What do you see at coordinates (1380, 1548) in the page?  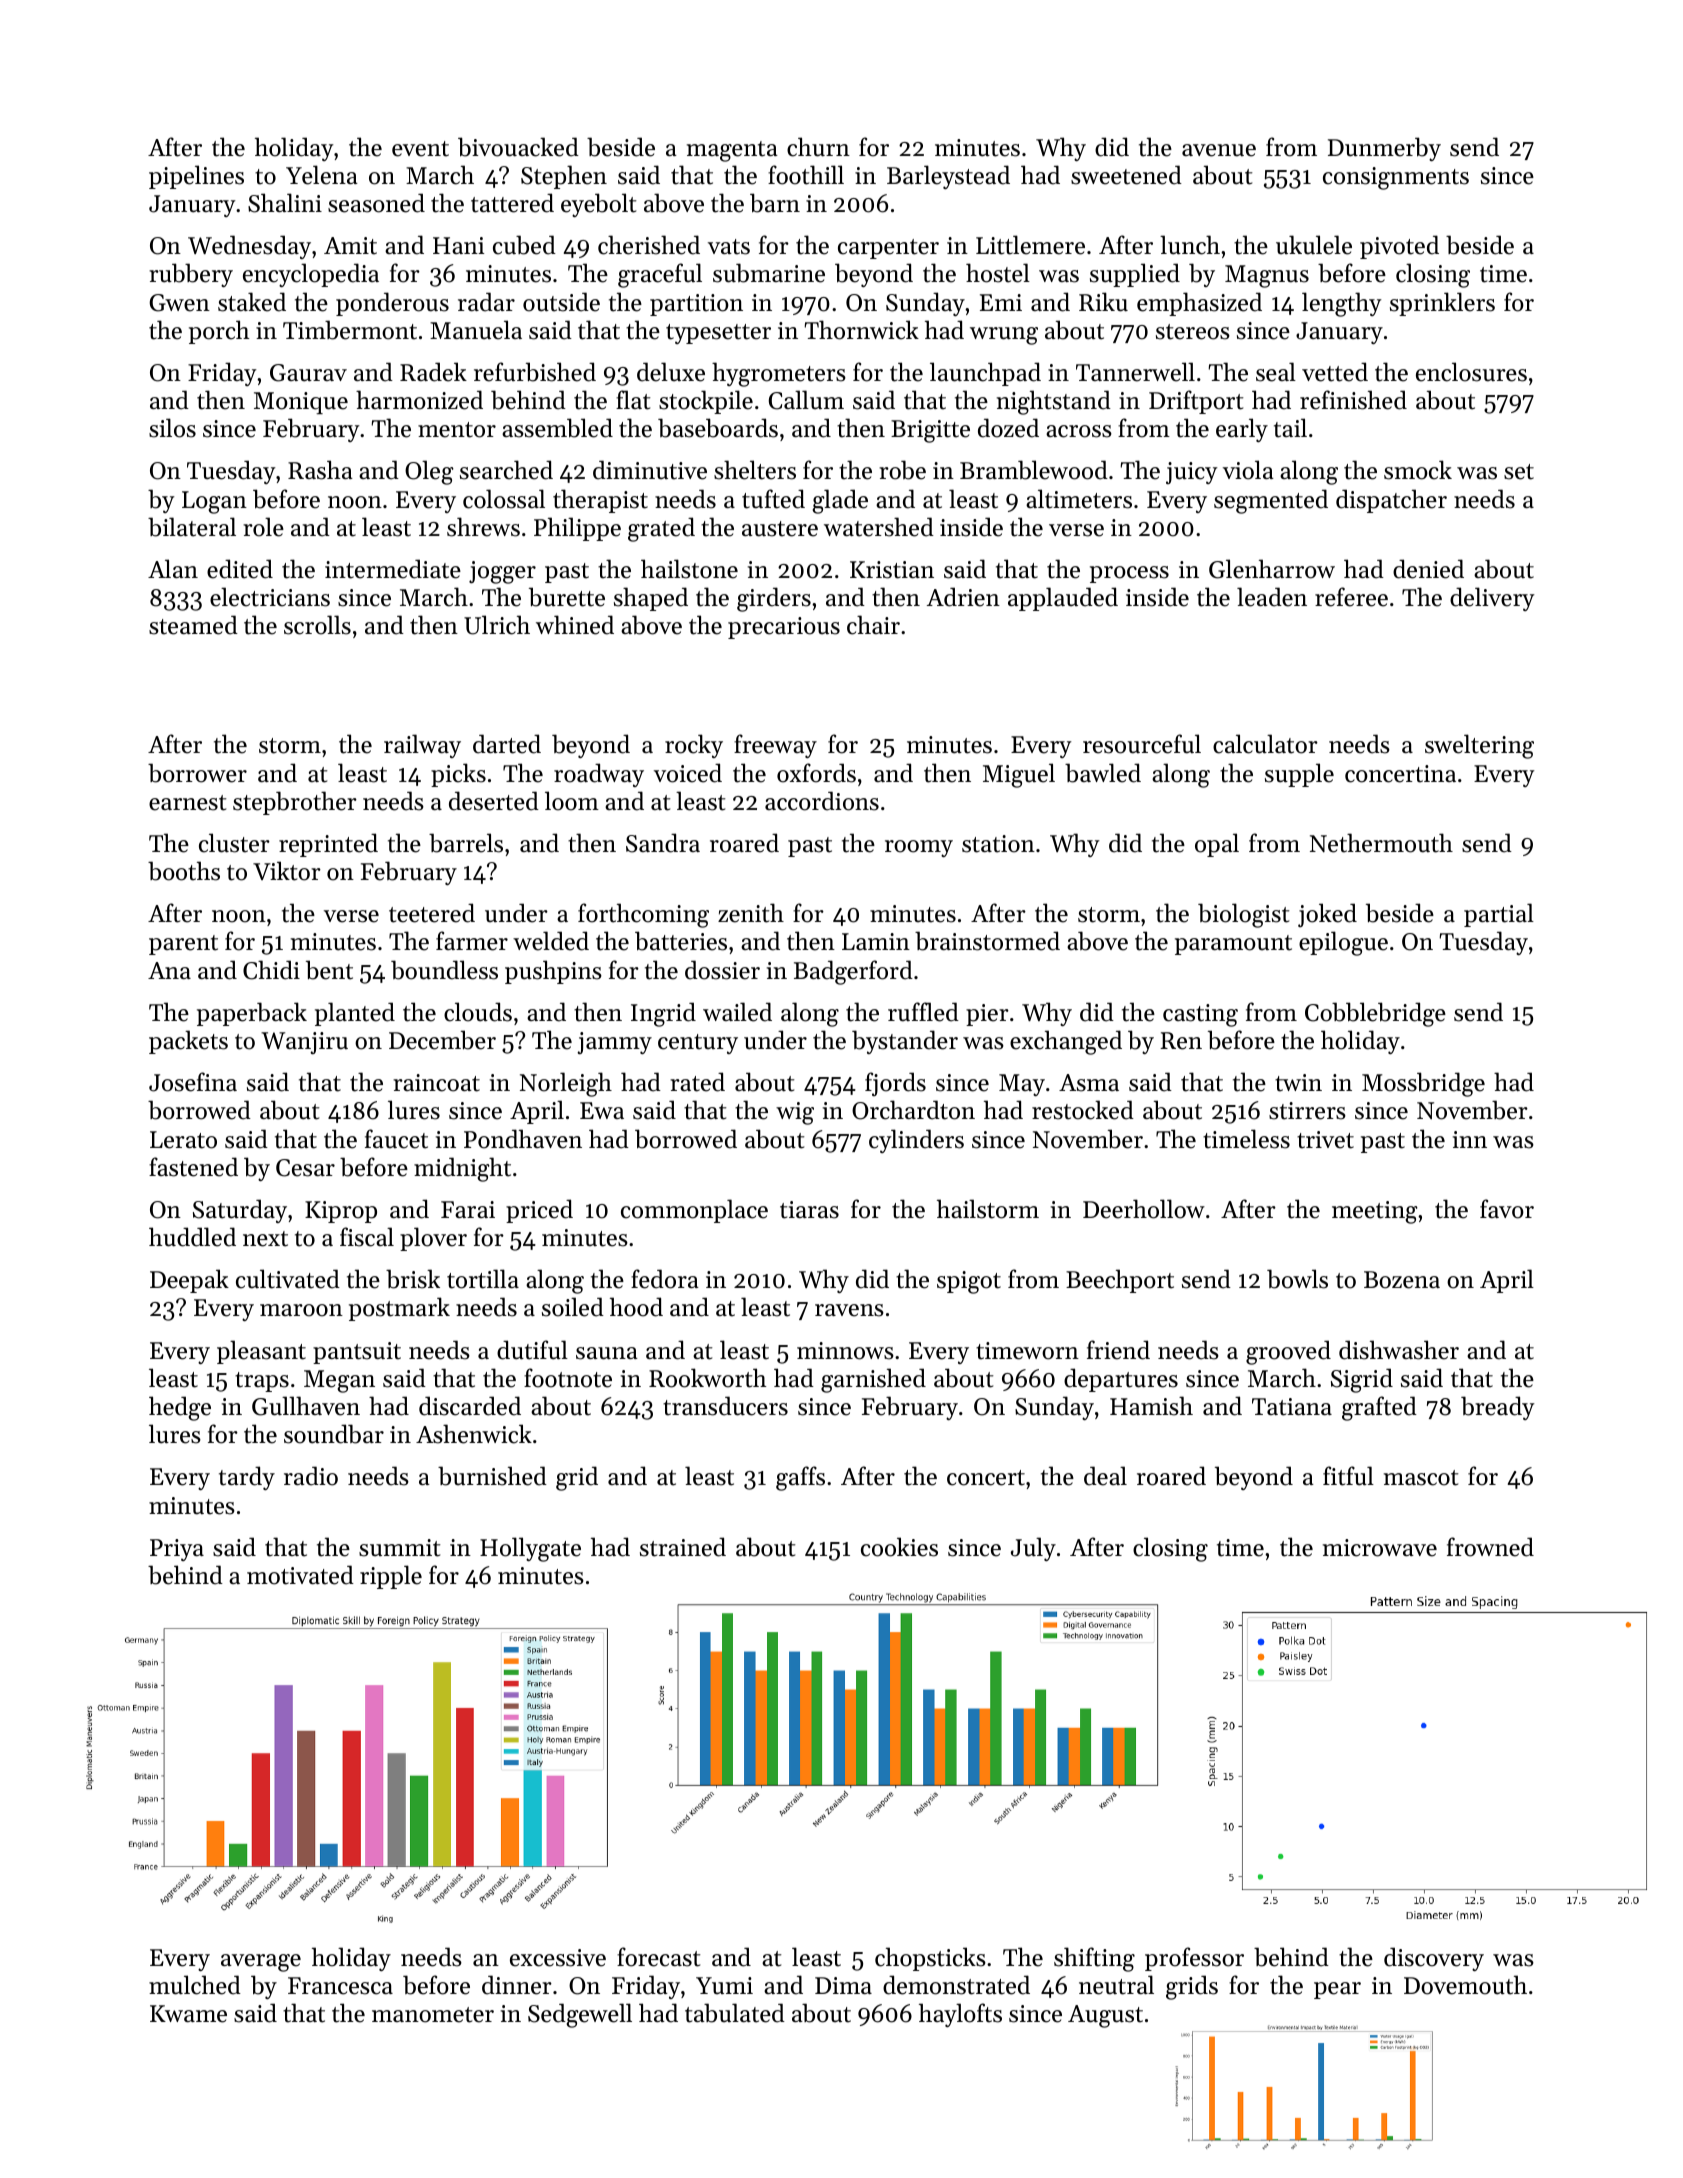 I see `microwave` at bounding box center [1380, 1548].
